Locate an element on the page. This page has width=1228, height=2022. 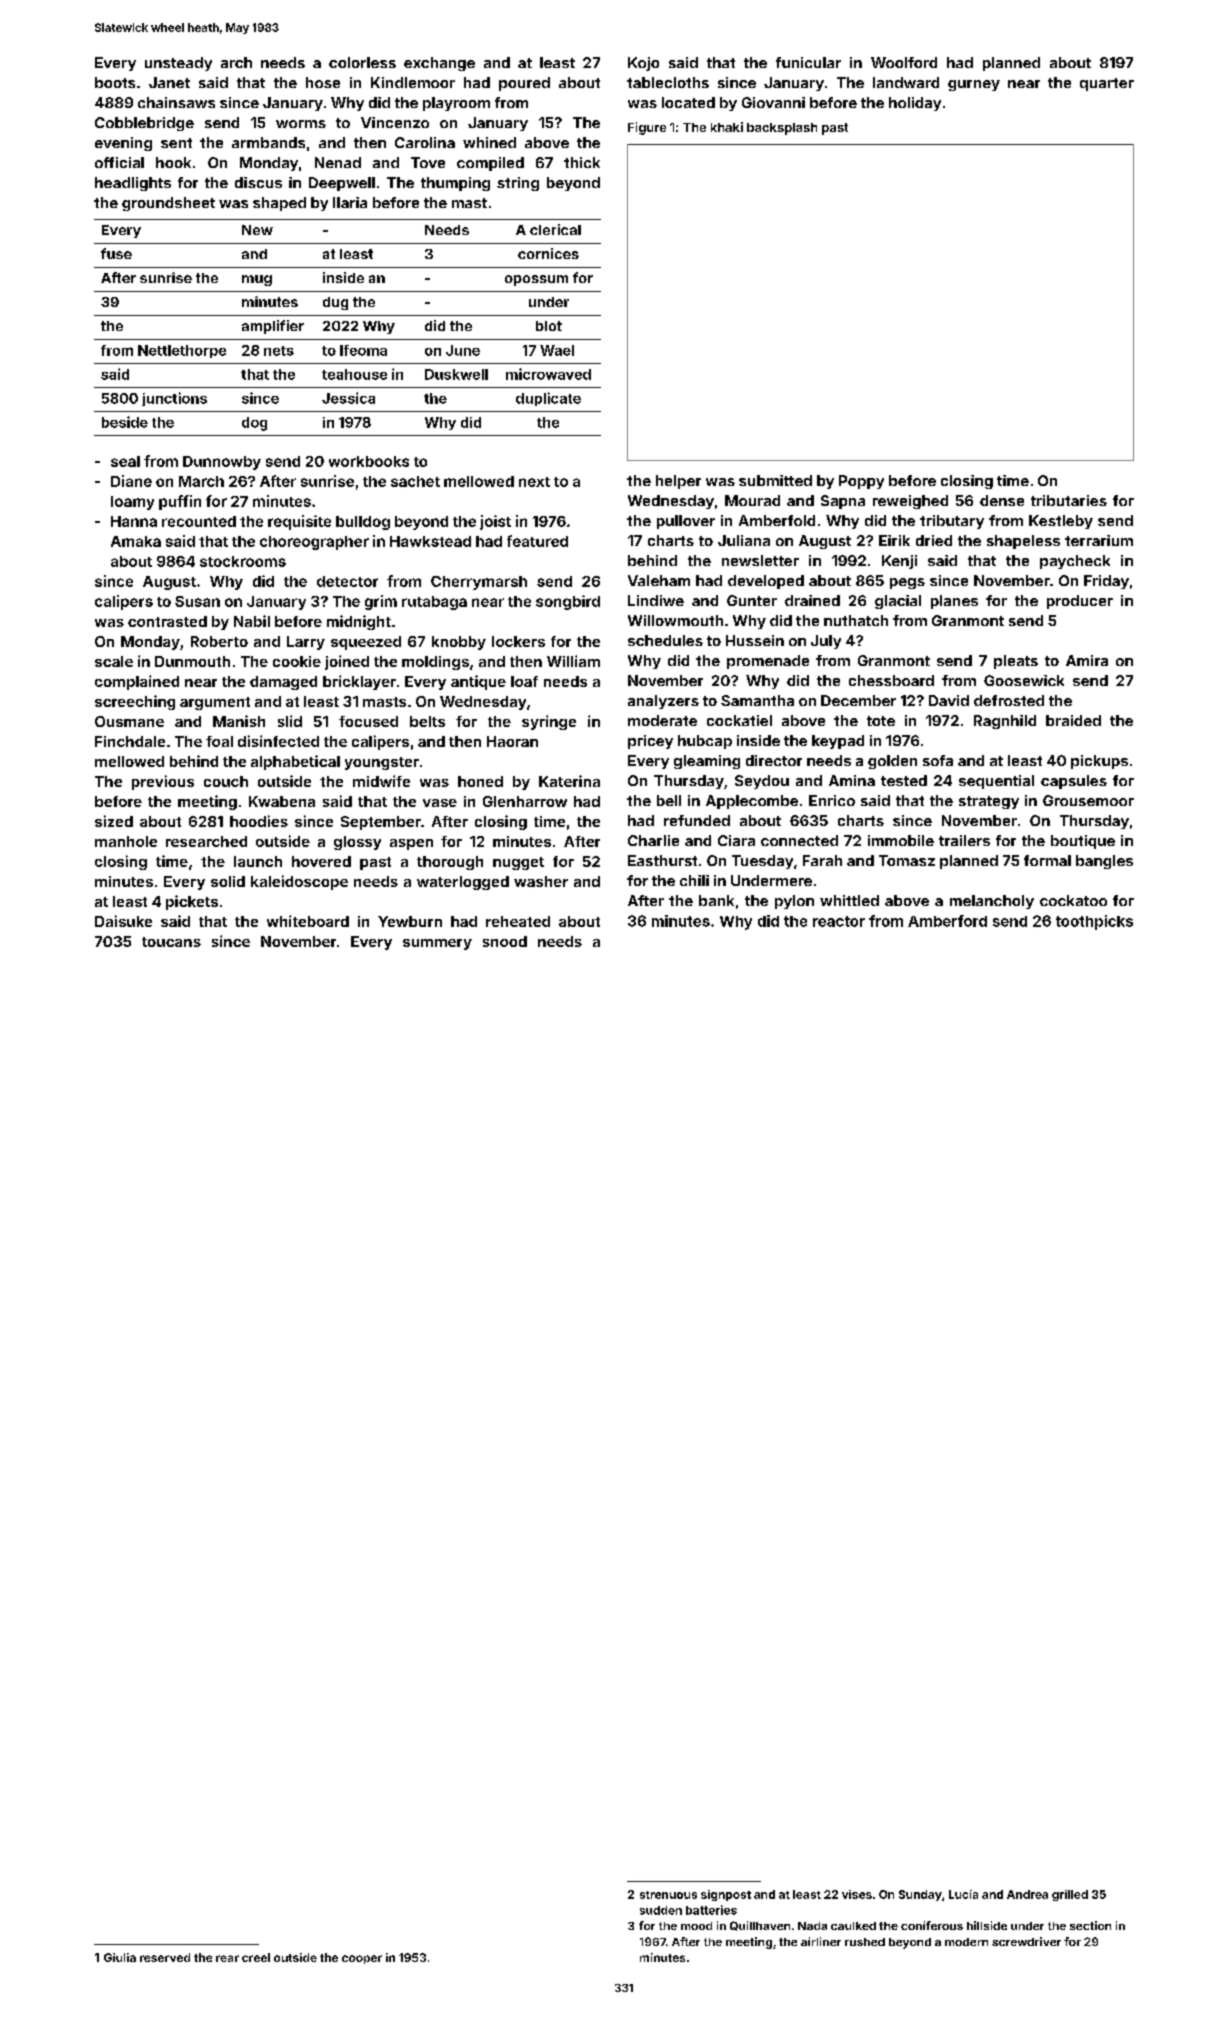
grilled is located at coordinates (1070, 1895).
